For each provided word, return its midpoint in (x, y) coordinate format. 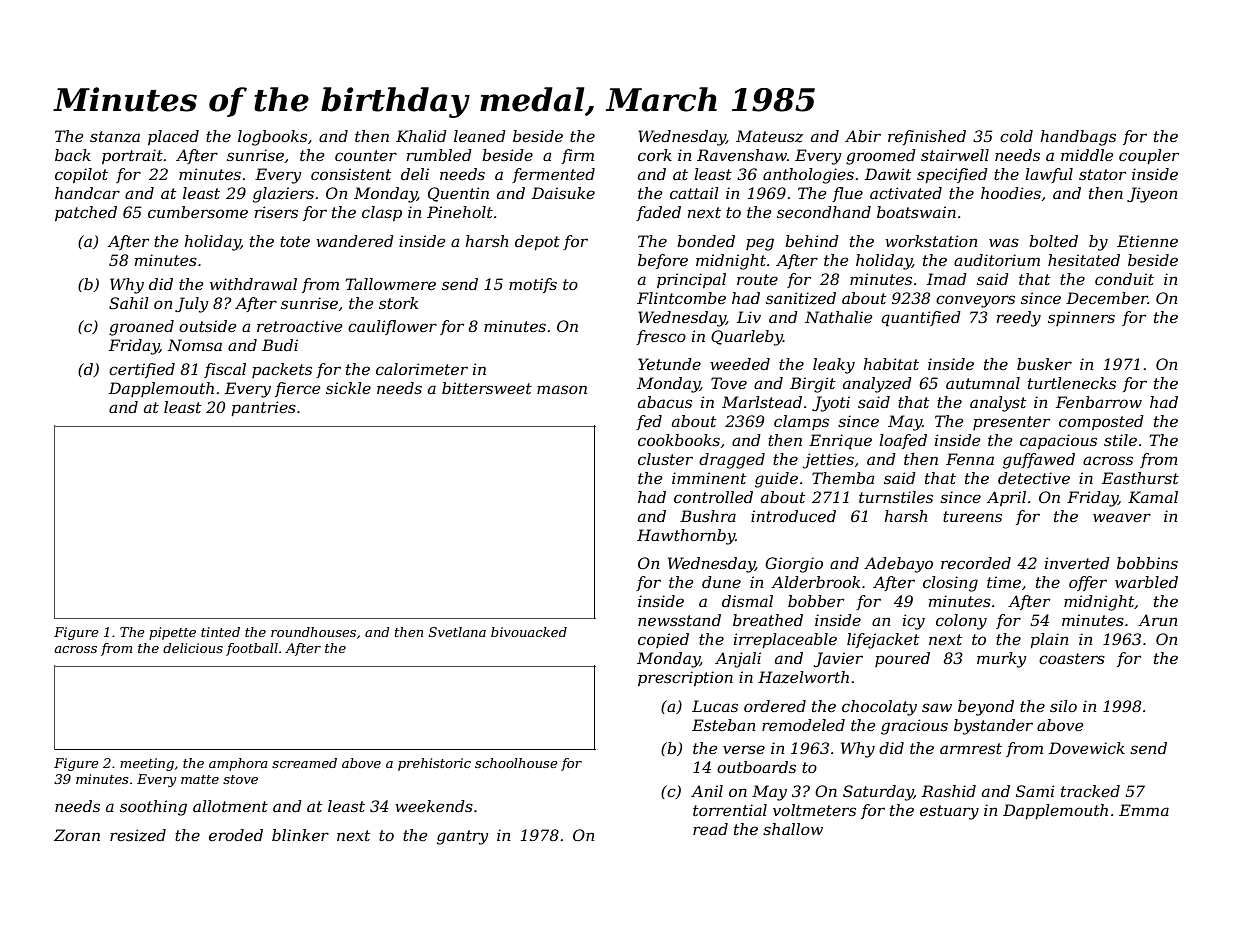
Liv (749, 317)
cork (655, 155)
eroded (236, 835)
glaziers (283, 195)
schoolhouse (516, 763)
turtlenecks (1072, 383)
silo (1063, 706)
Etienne (1147, 241)
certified (142, 370)
